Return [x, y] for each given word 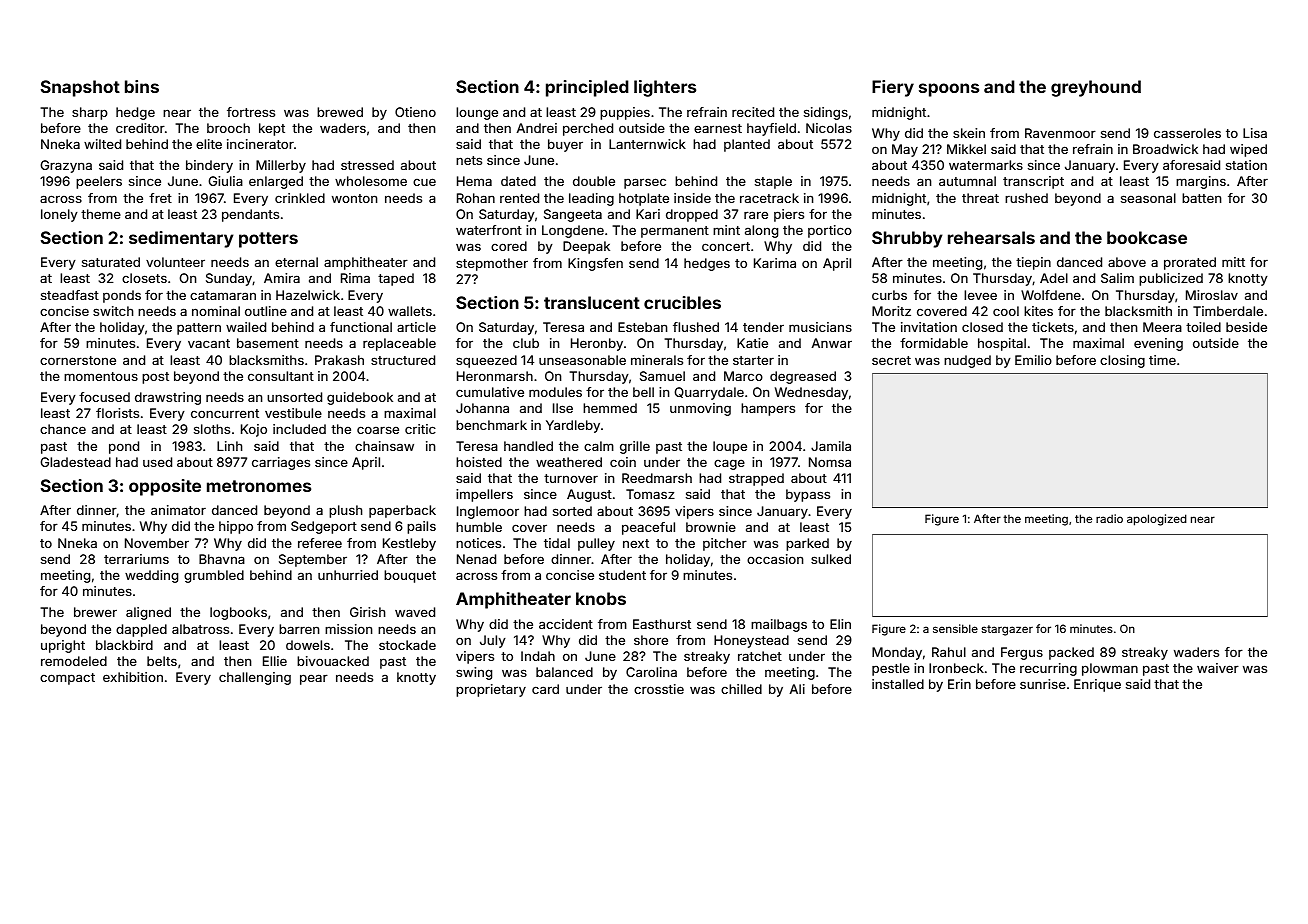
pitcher [725, 544]
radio [1109, 518]
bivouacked [333, 661]
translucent [592, 302]
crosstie [659, 689]
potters [268, 240]
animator [178, 510]
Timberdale [1228, 311]
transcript [1033, 182]
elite [209, 144]
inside [692, 198]
